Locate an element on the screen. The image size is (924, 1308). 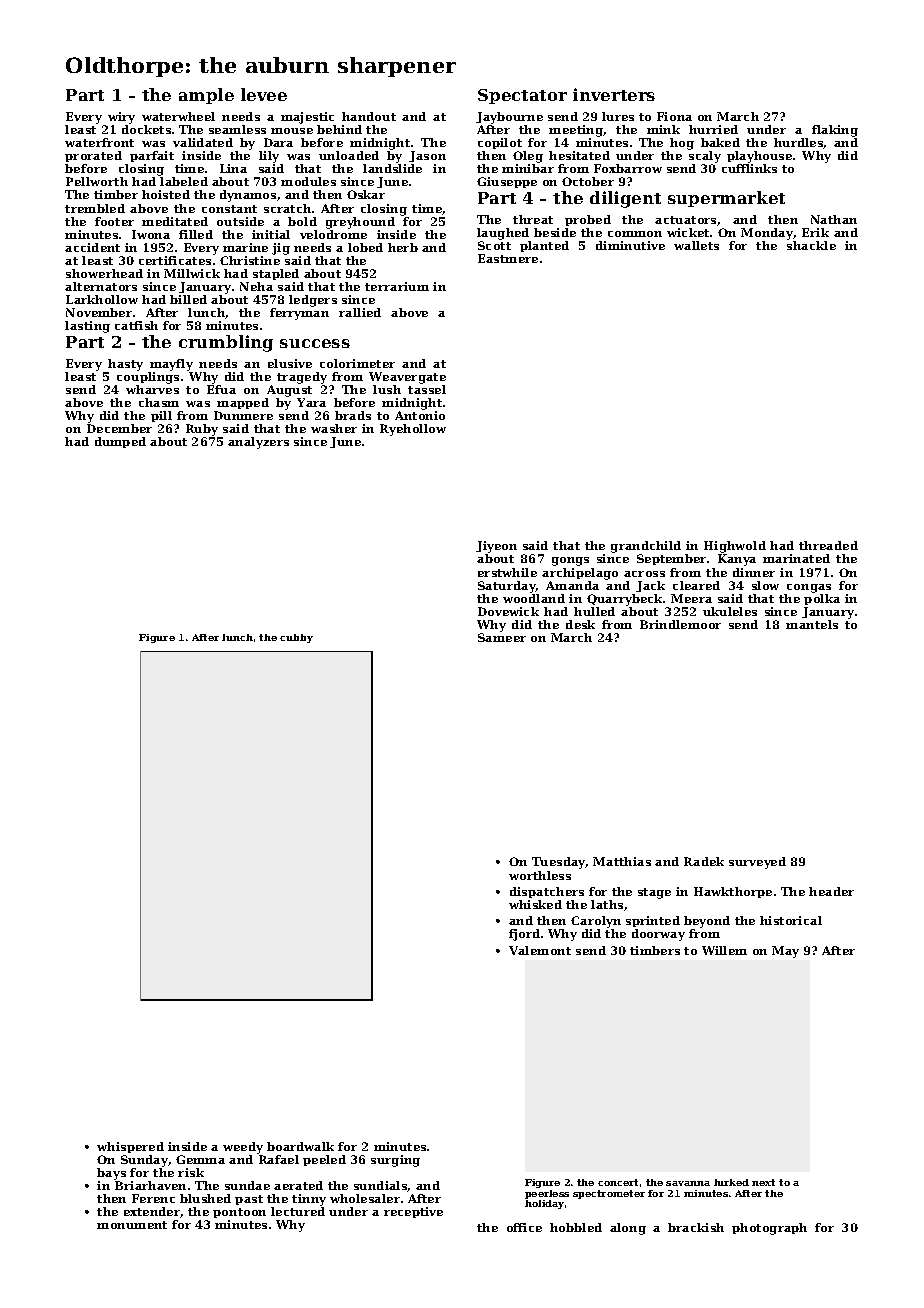
accident is located at coordinates (92, 247).
